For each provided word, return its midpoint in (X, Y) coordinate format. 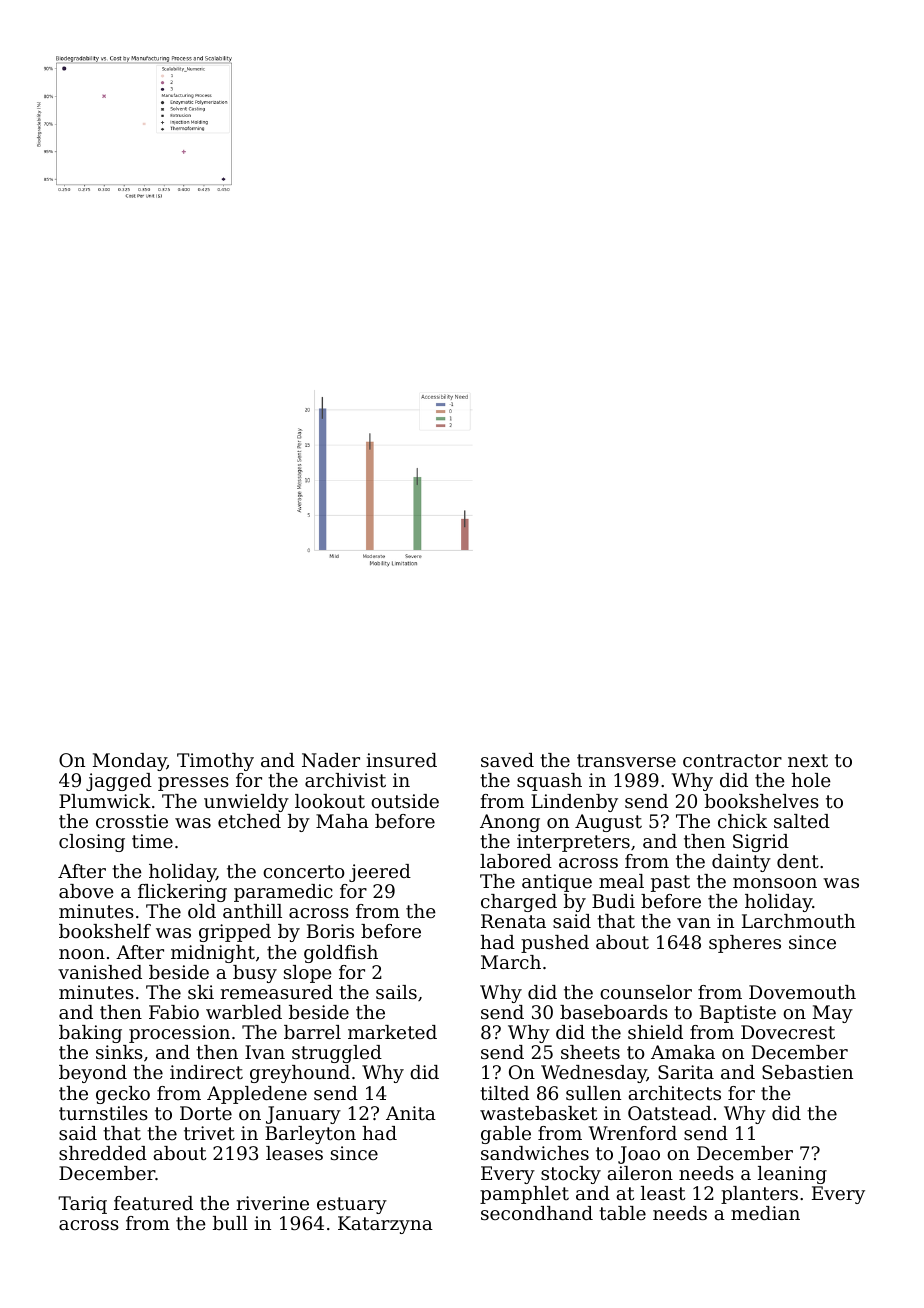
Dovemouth (802, 992)
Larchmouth (798, 921)
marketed (392, 1032)
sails (396, 992)
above (86, 891)
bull (230, 1223)
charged (519, 903)
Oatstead (670, 1113)
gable (506, 1135)
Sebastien (807, 1072)
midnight (213, 954)
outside (405, 801)
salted (802, 821)
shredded (103, 1153)
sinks (119, 1052)
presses (193, 784)
